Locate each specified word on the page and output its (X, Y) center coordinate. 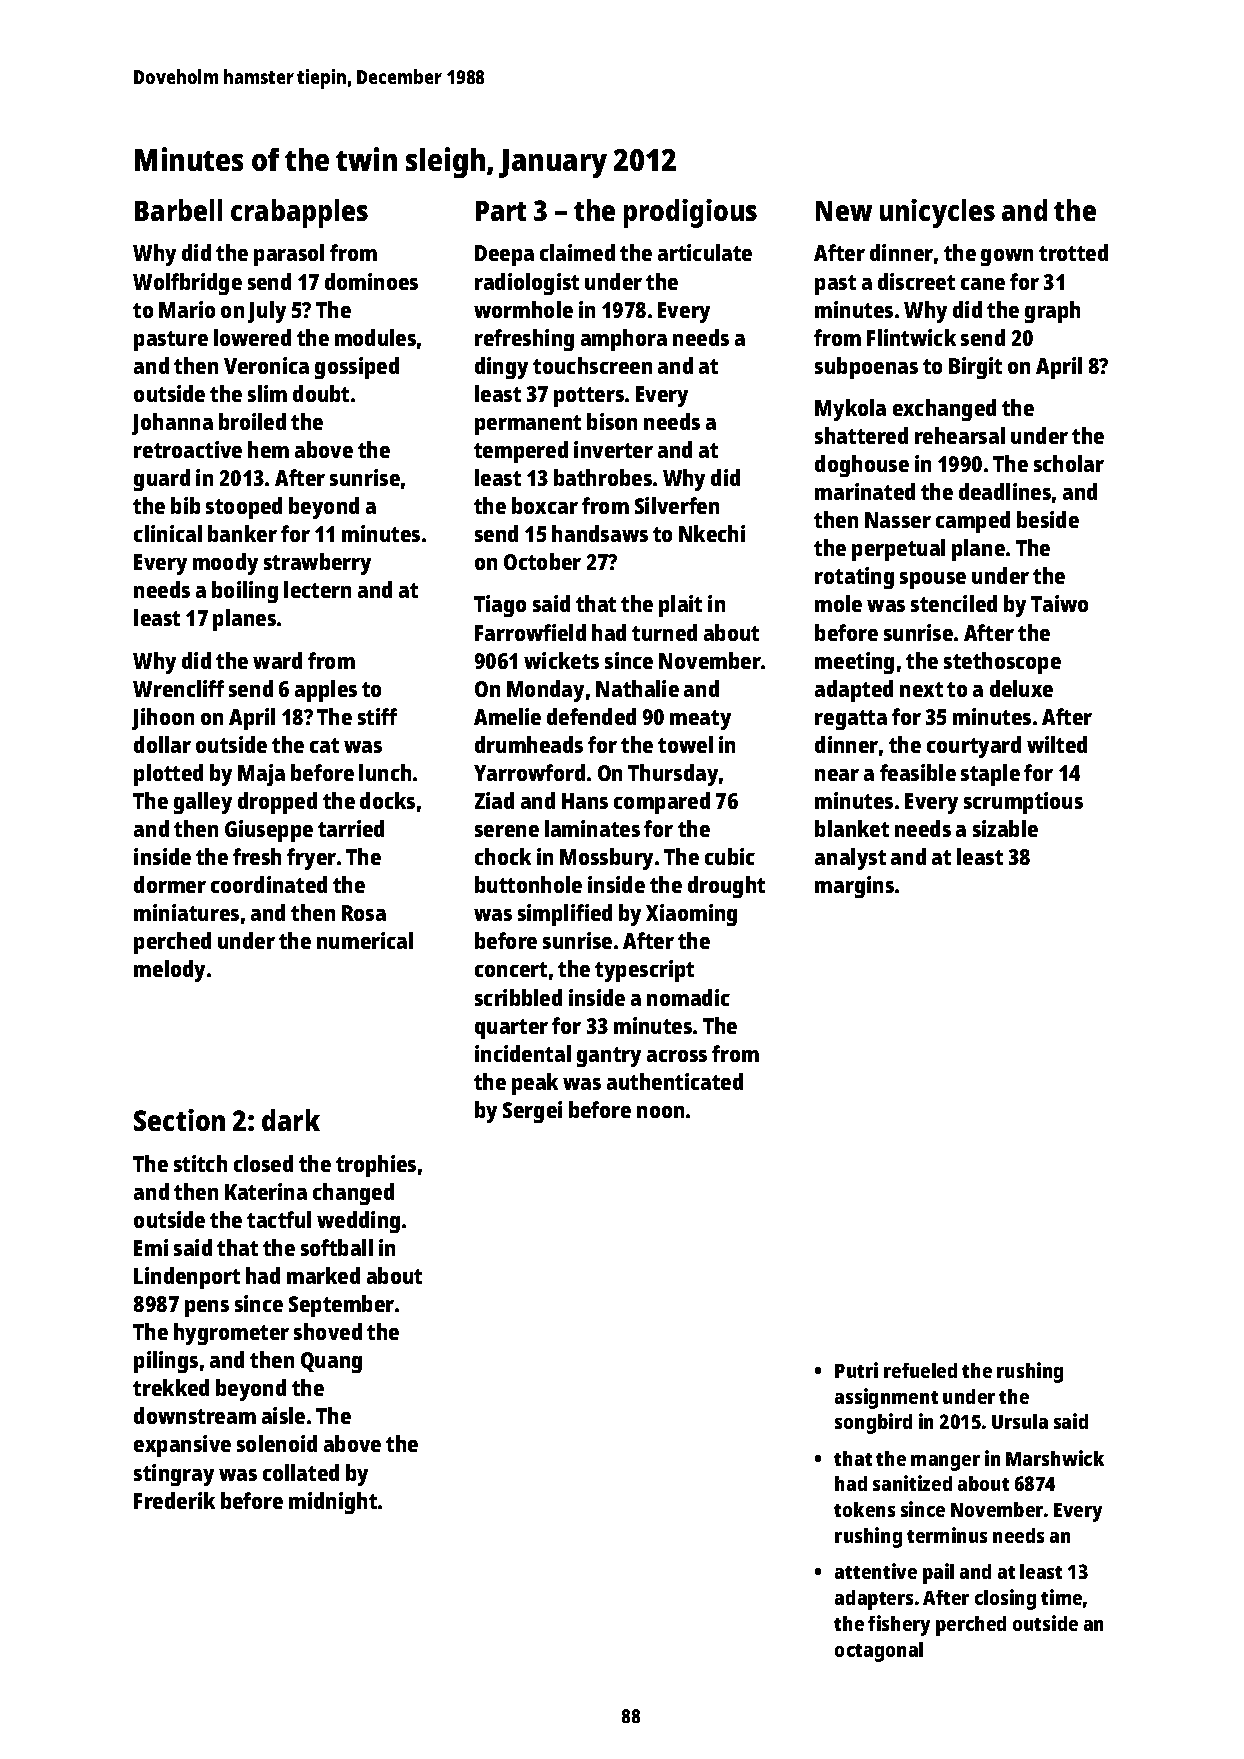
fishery (899, 1625)
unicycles (937, 213)
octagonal (879, 1652)
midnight (333, 1503)
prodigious (690, 213)
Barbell (178, 210)
